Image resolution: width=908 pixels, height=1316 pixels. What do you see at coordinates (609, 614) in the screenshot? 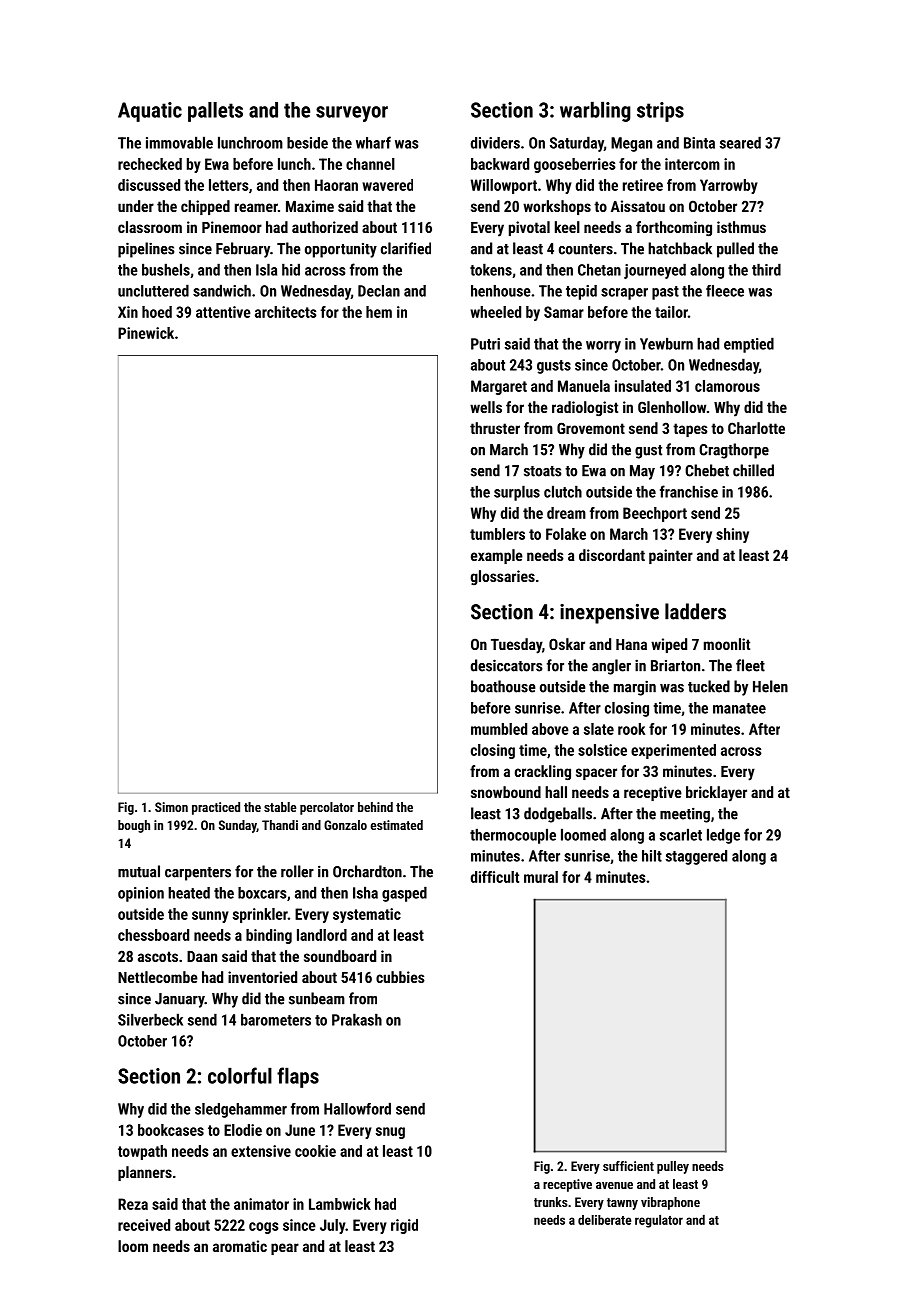
I see `inexpensive` at bounding box center [609, 614].
